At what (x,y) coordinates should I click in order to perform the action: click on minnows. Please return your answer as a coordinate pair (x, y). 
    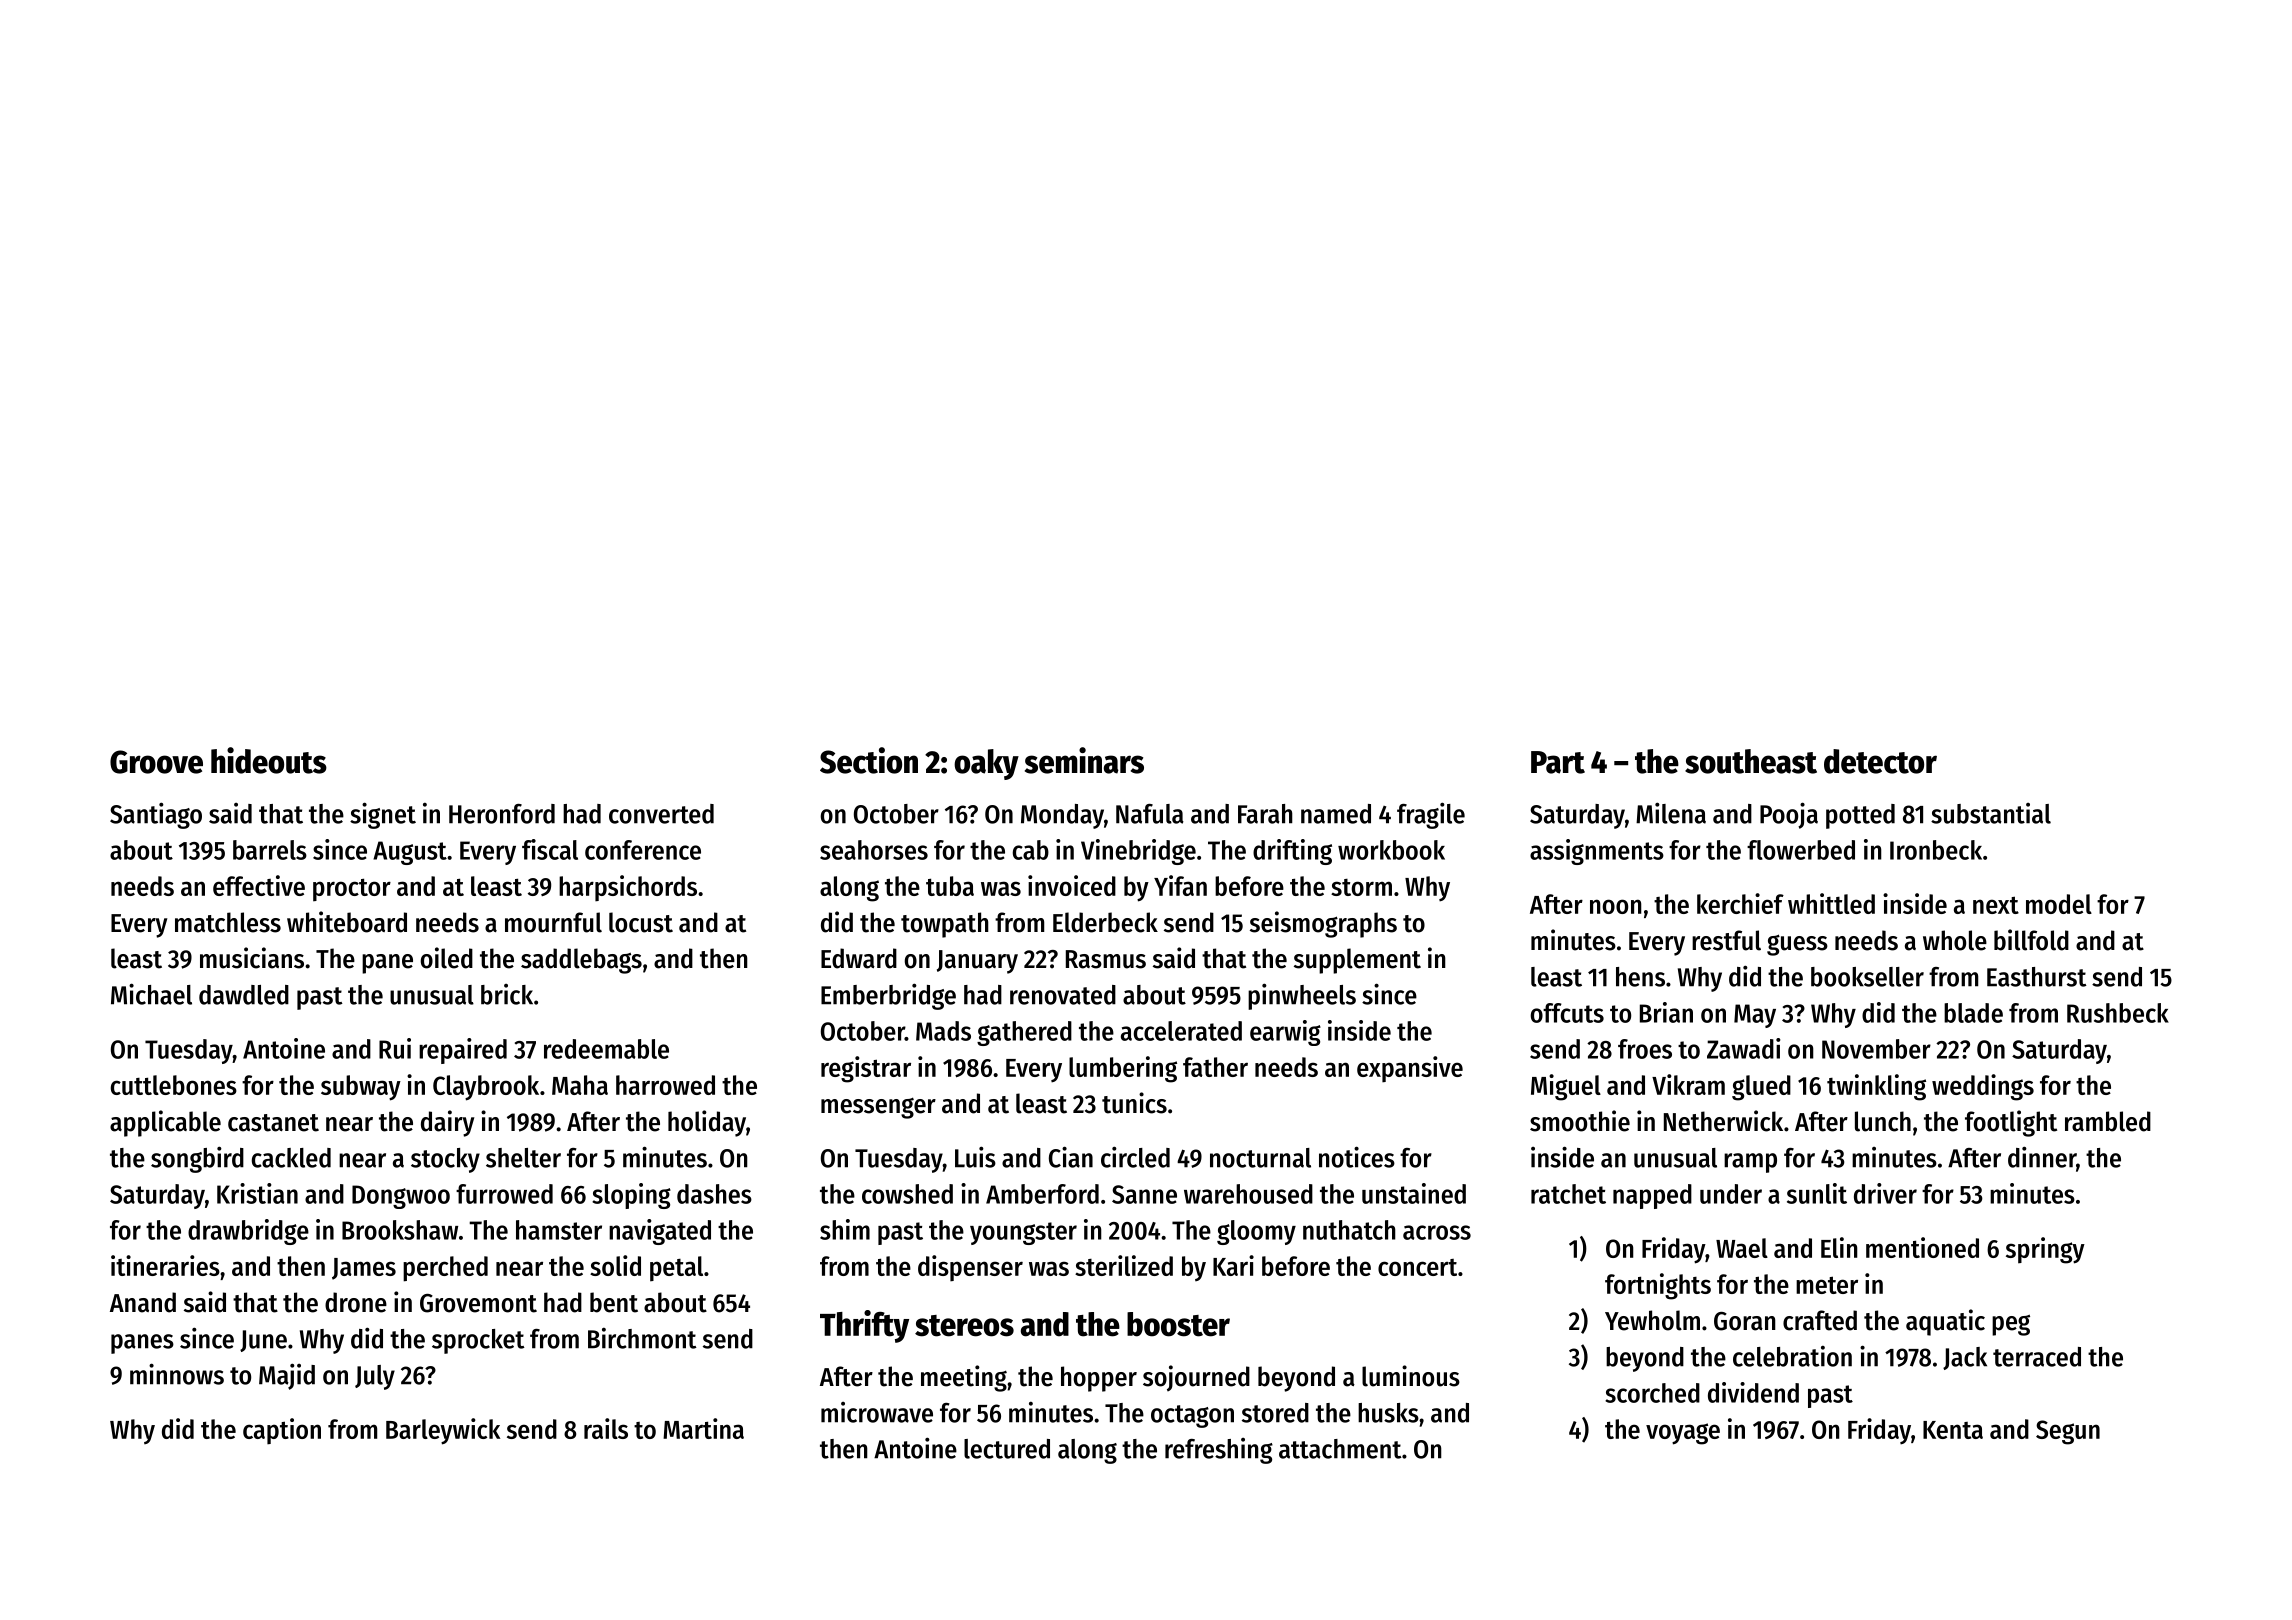
    Looking at the image, I should click on (177, 1374).
